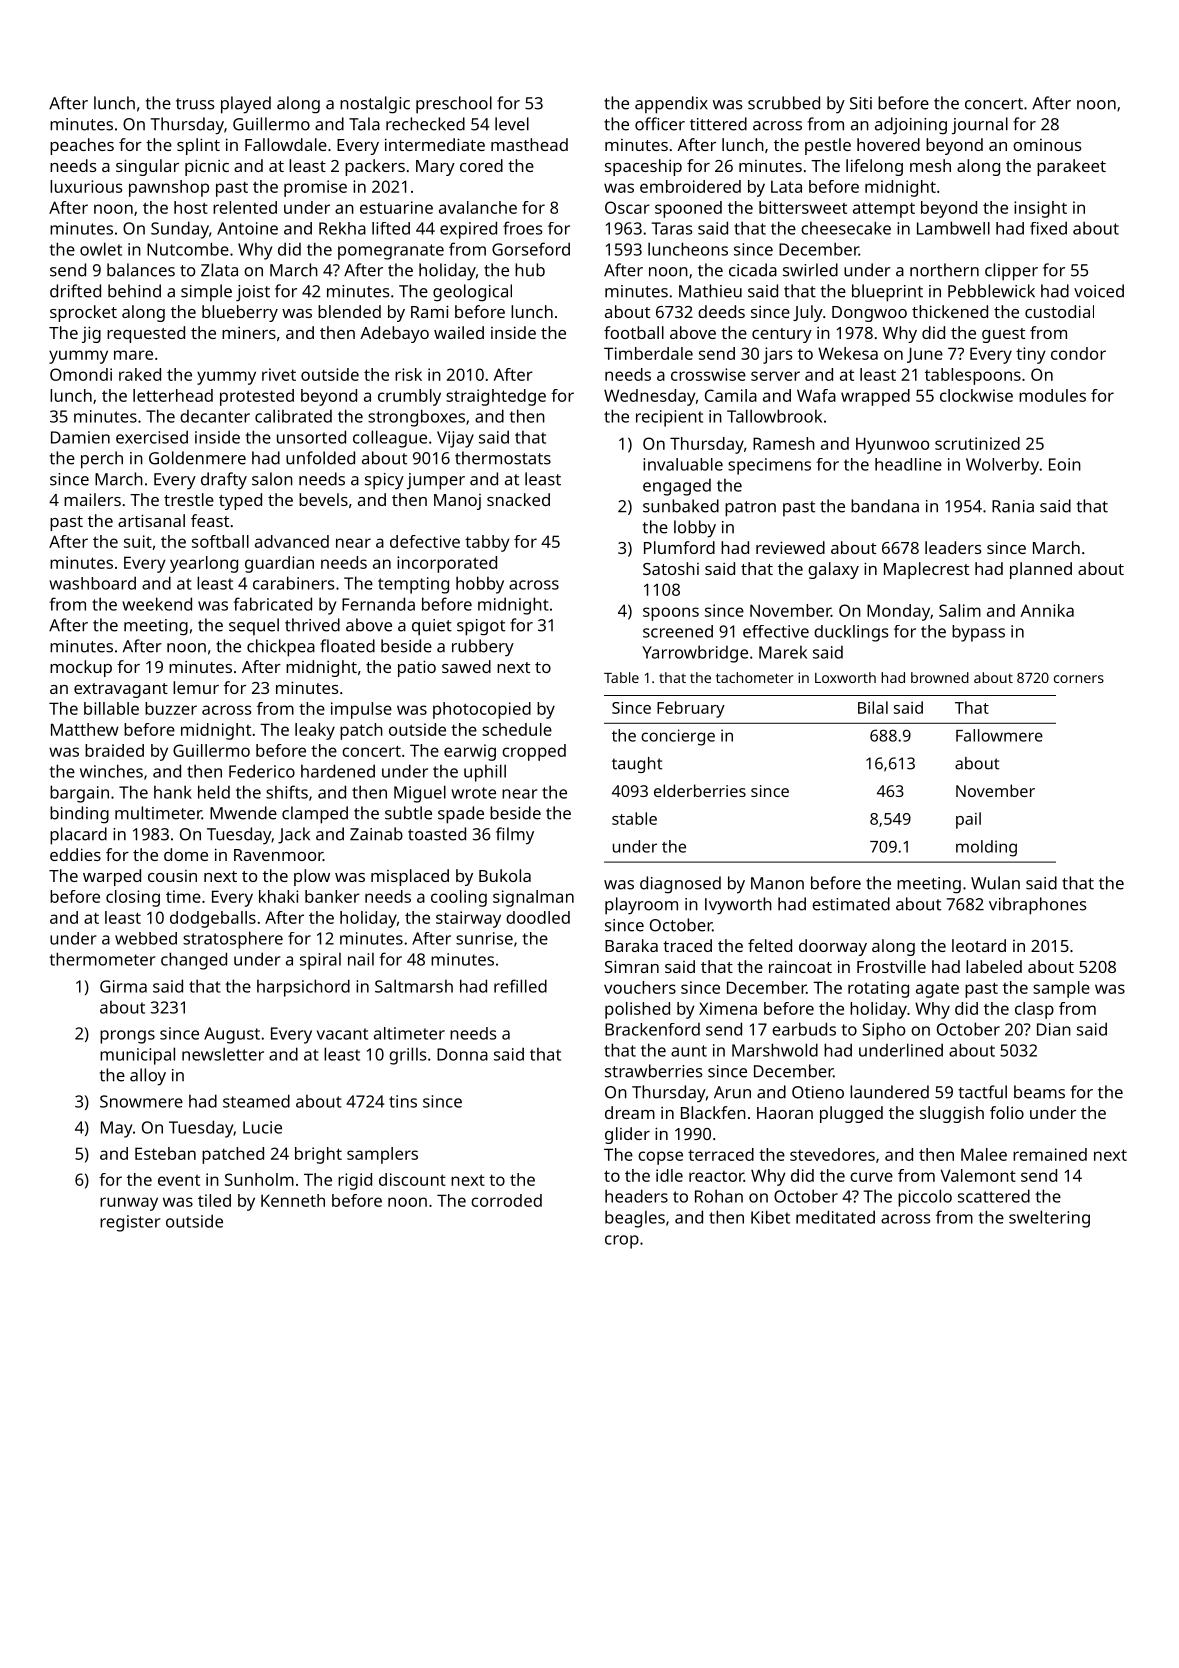 This screenshot has width=1179, height=1668. I want to click on scrubbed, so click(784, 103).
